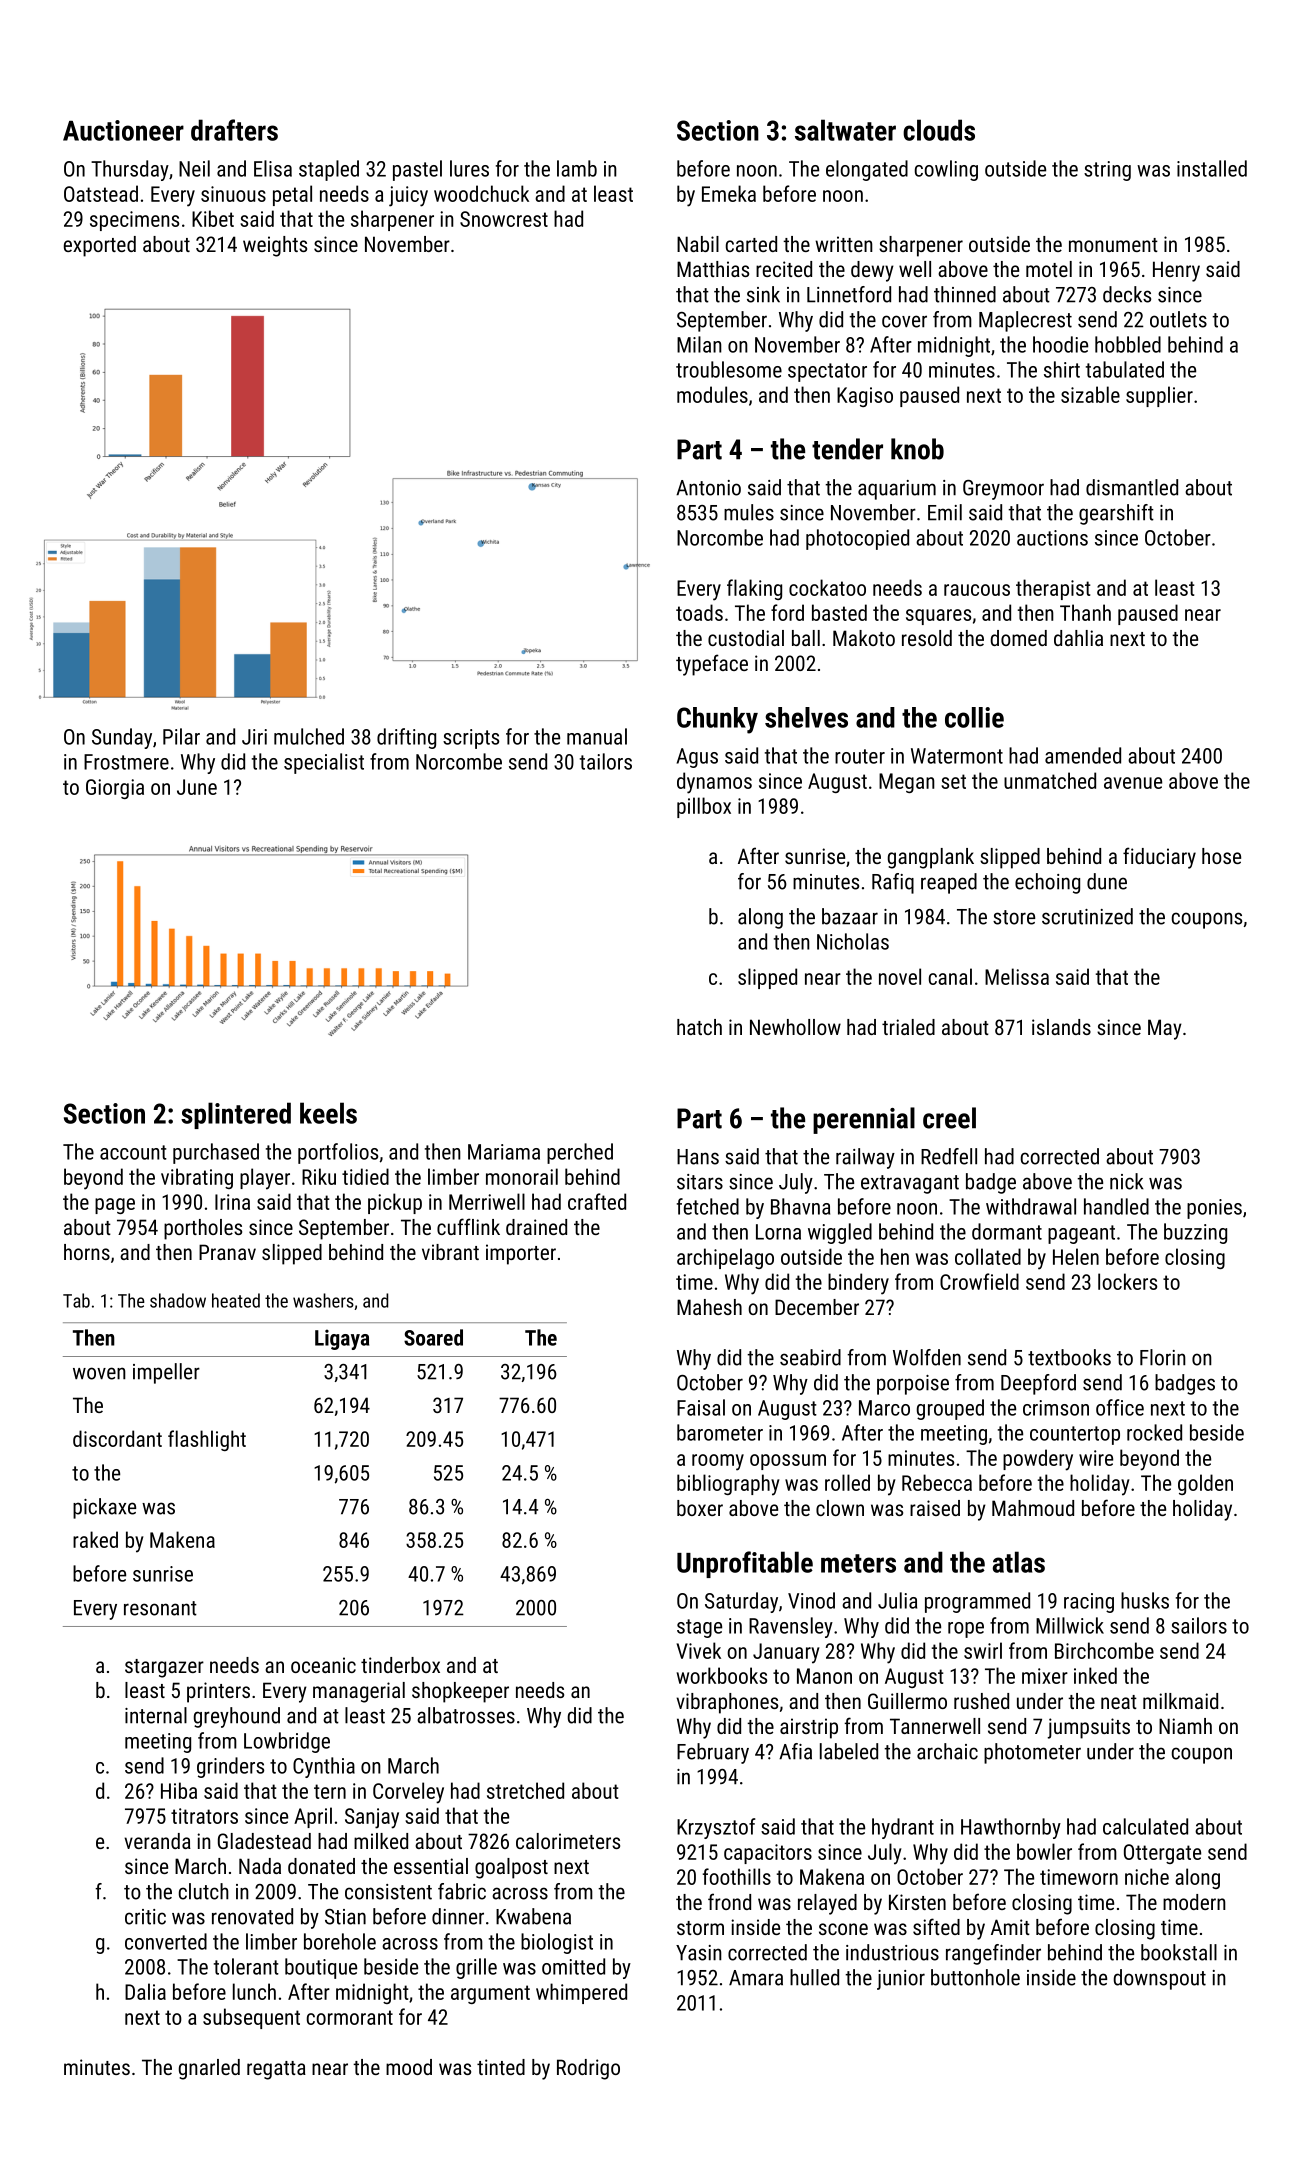 Image resolution: width=1314 pixels, height=2165 pixels. Describe the element at coordinates (965, 294) in the document. I see `thinned` at that location.
